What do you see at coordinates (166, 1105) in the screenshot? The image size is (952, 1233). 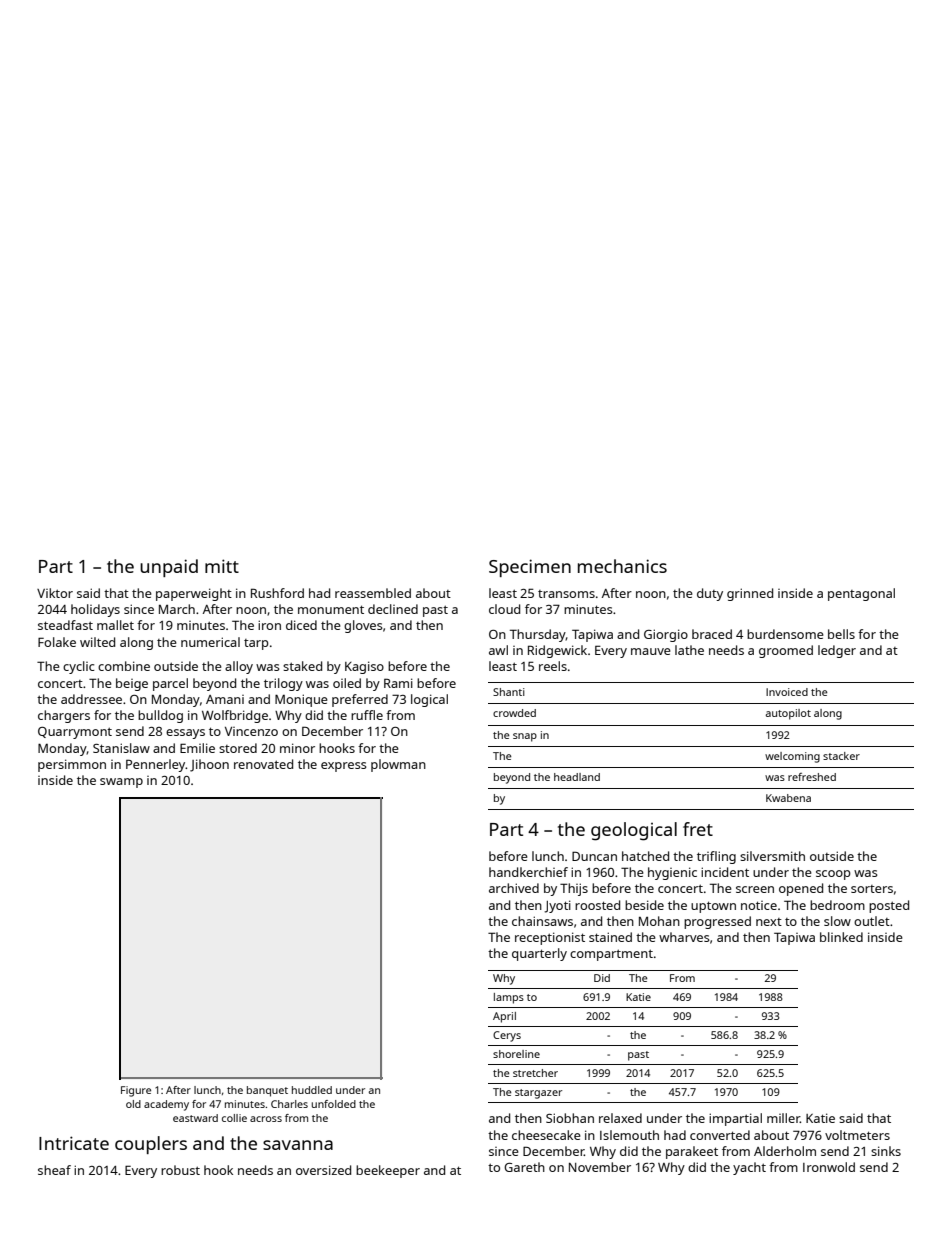 I see `academy` at bounding box center [166, 1105].
